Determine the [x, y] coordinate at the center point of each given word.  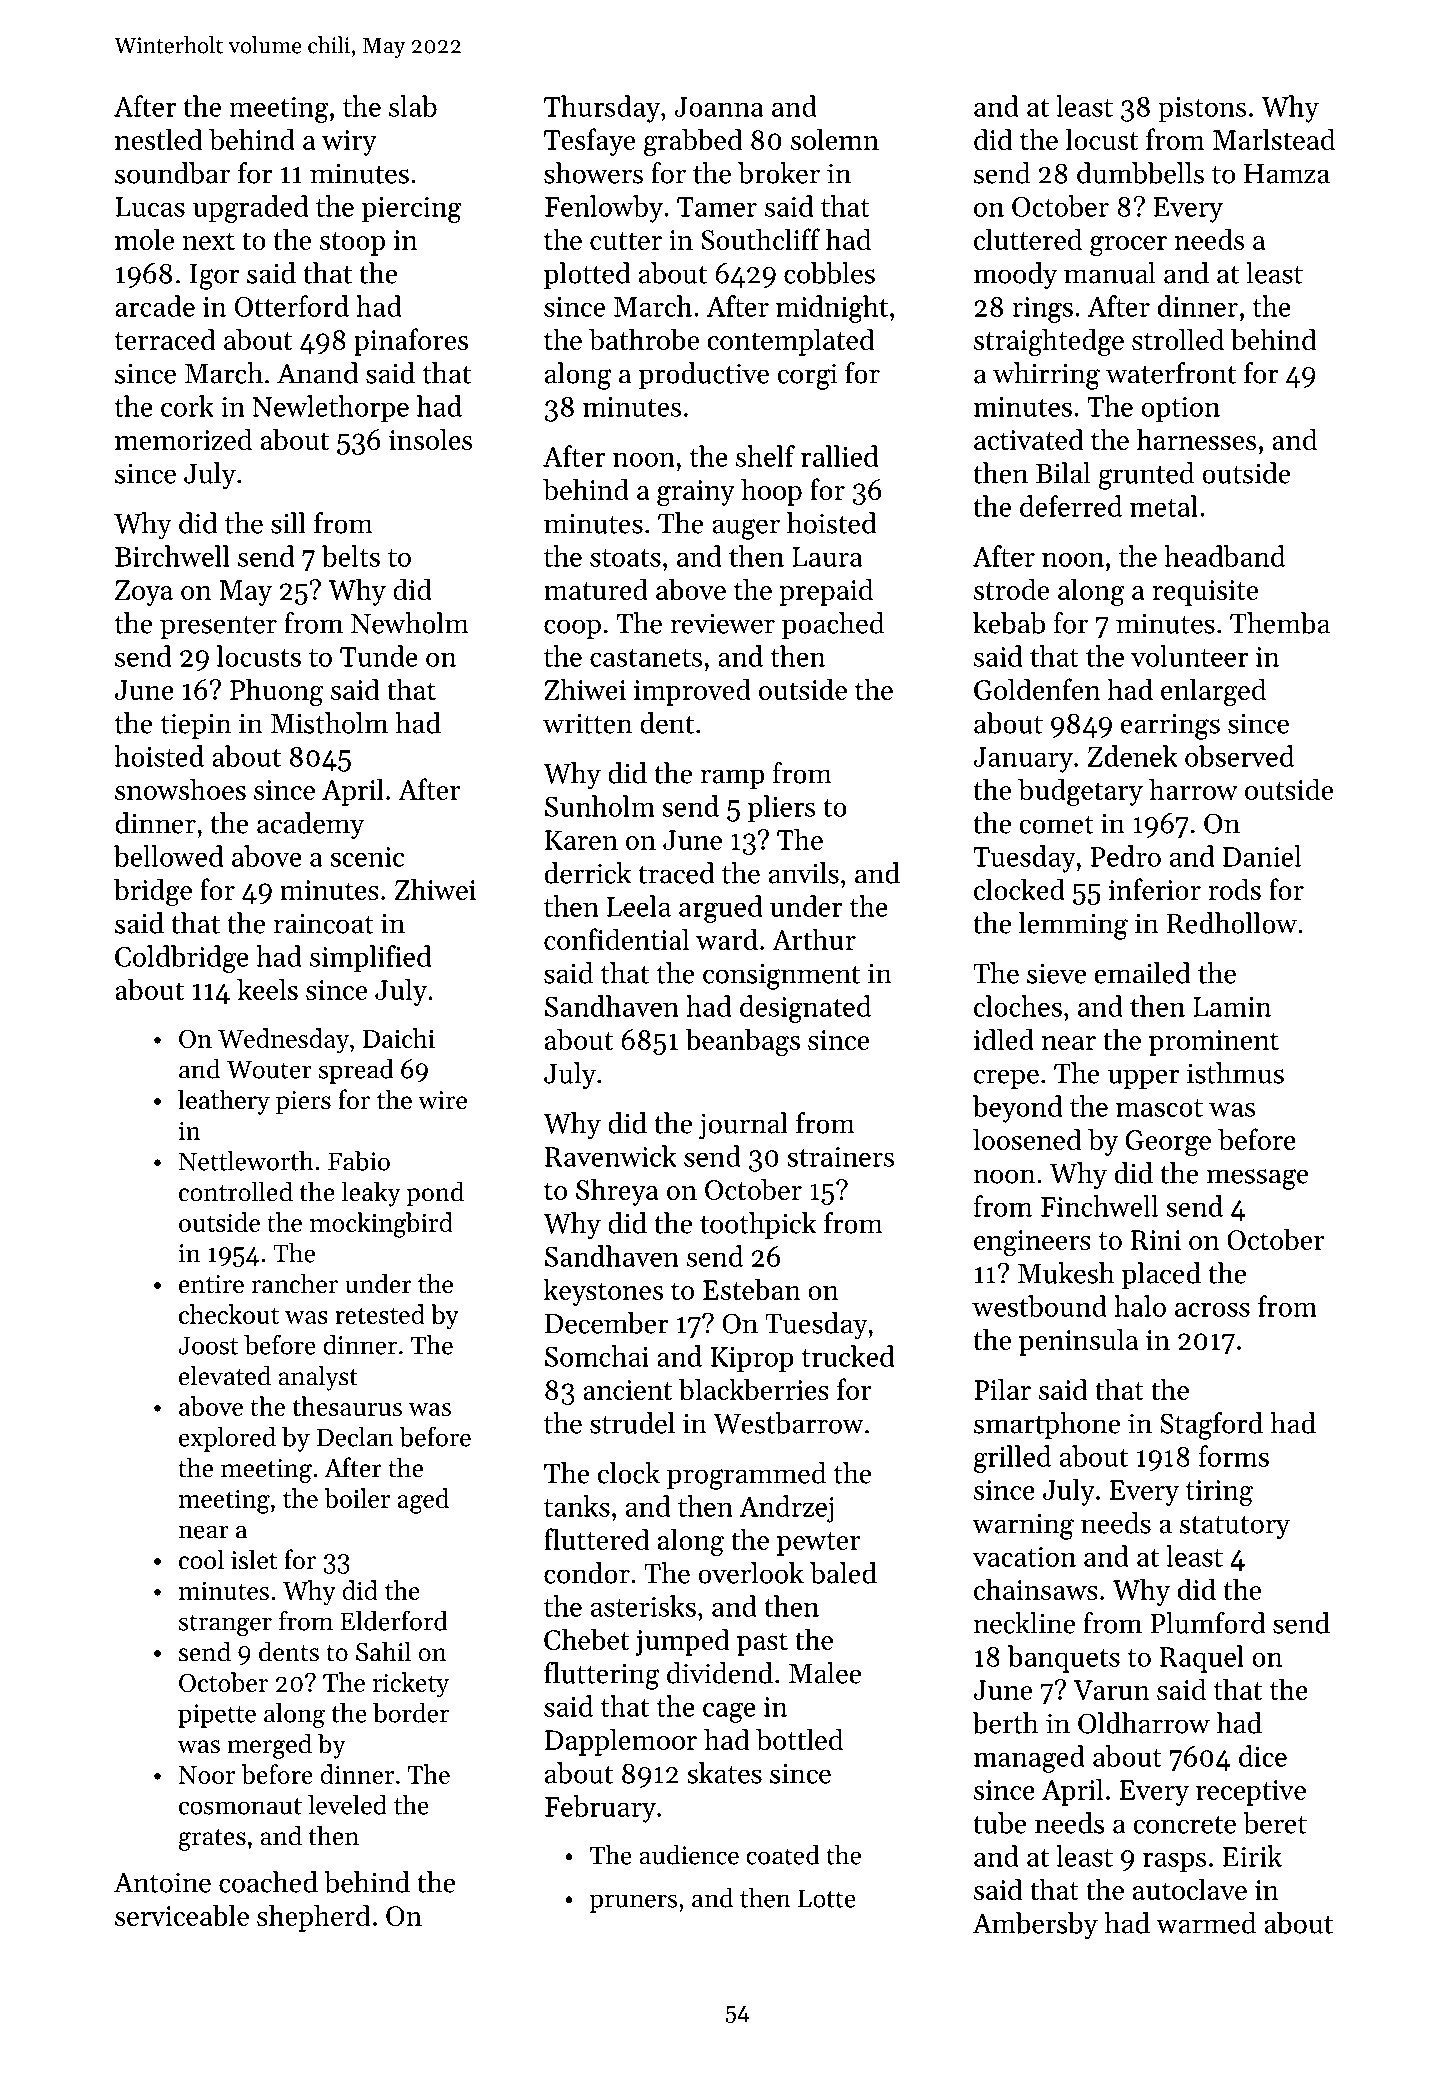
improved [692, 692]
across [1212, 1310]
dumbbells [1140, 173]
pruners [633, 1903]
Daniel [1262, 856]
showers [593, 173]
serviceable [182, 1915]
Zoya [144, 593]
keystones [603, 1292]
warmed [1206, 1923]
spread [356, 1071]
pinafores [411, 342]
